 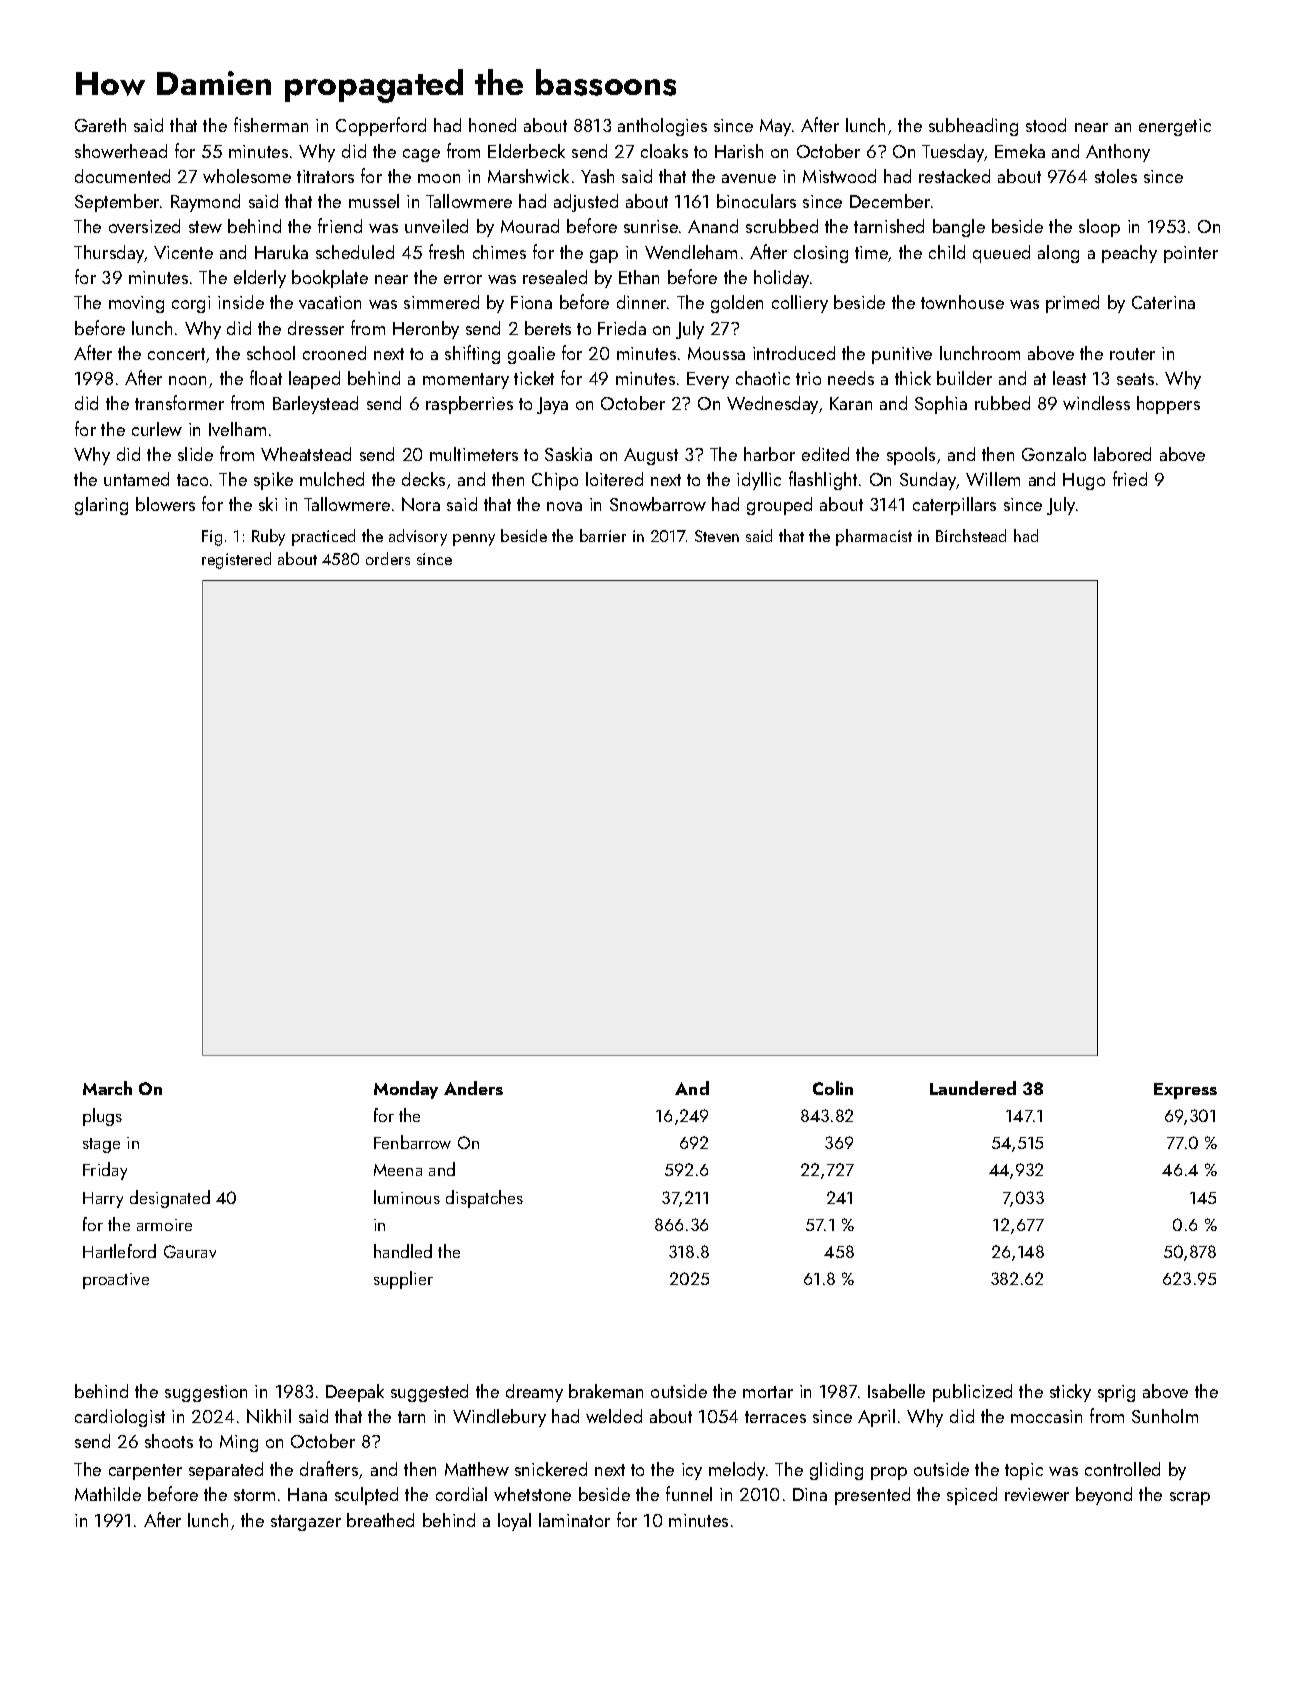 I want to click on Birchstead, so click(x=971, y=535).
